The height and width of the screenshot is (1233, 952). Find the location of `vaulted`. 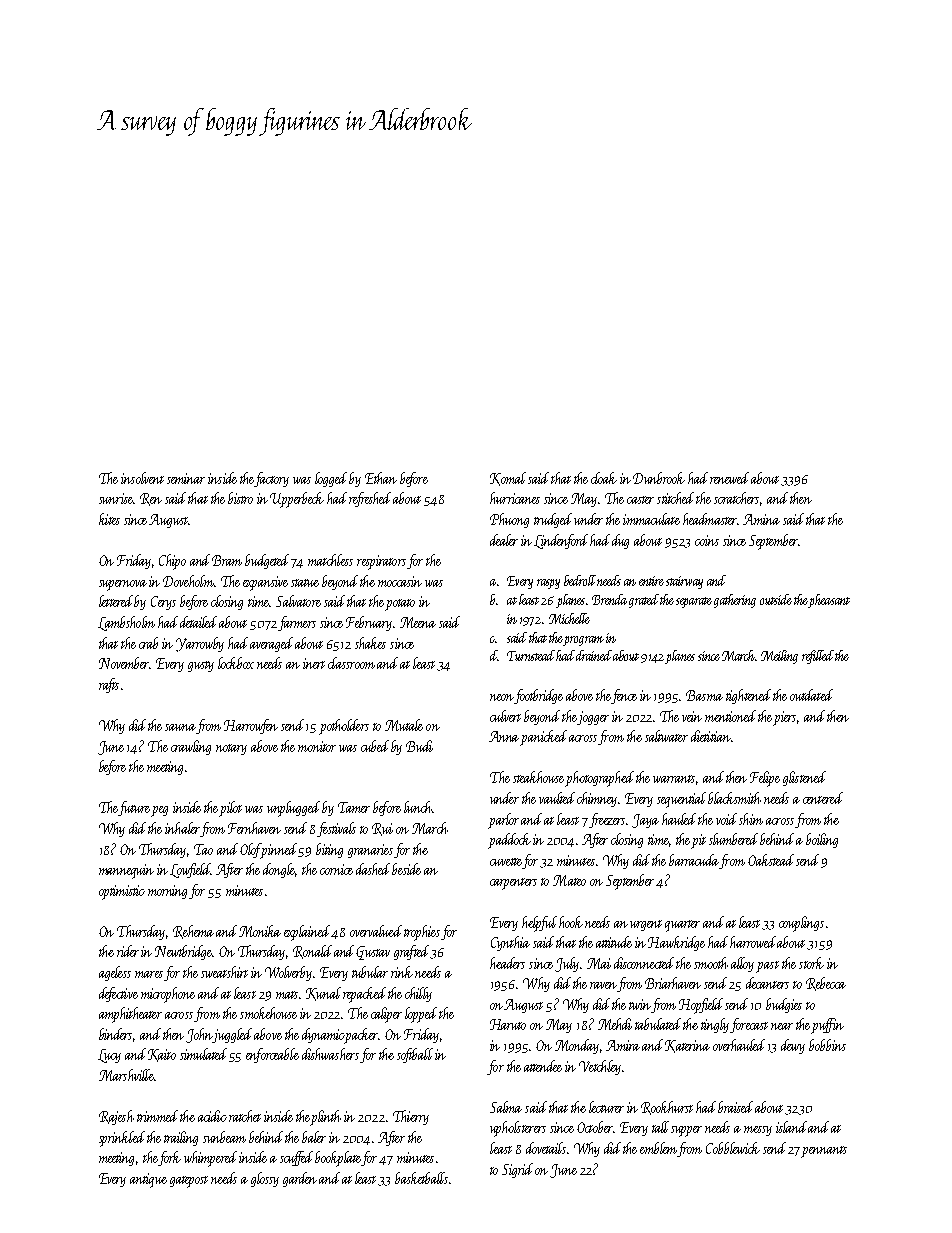

vaulted is located at coordinates (557, 798).
